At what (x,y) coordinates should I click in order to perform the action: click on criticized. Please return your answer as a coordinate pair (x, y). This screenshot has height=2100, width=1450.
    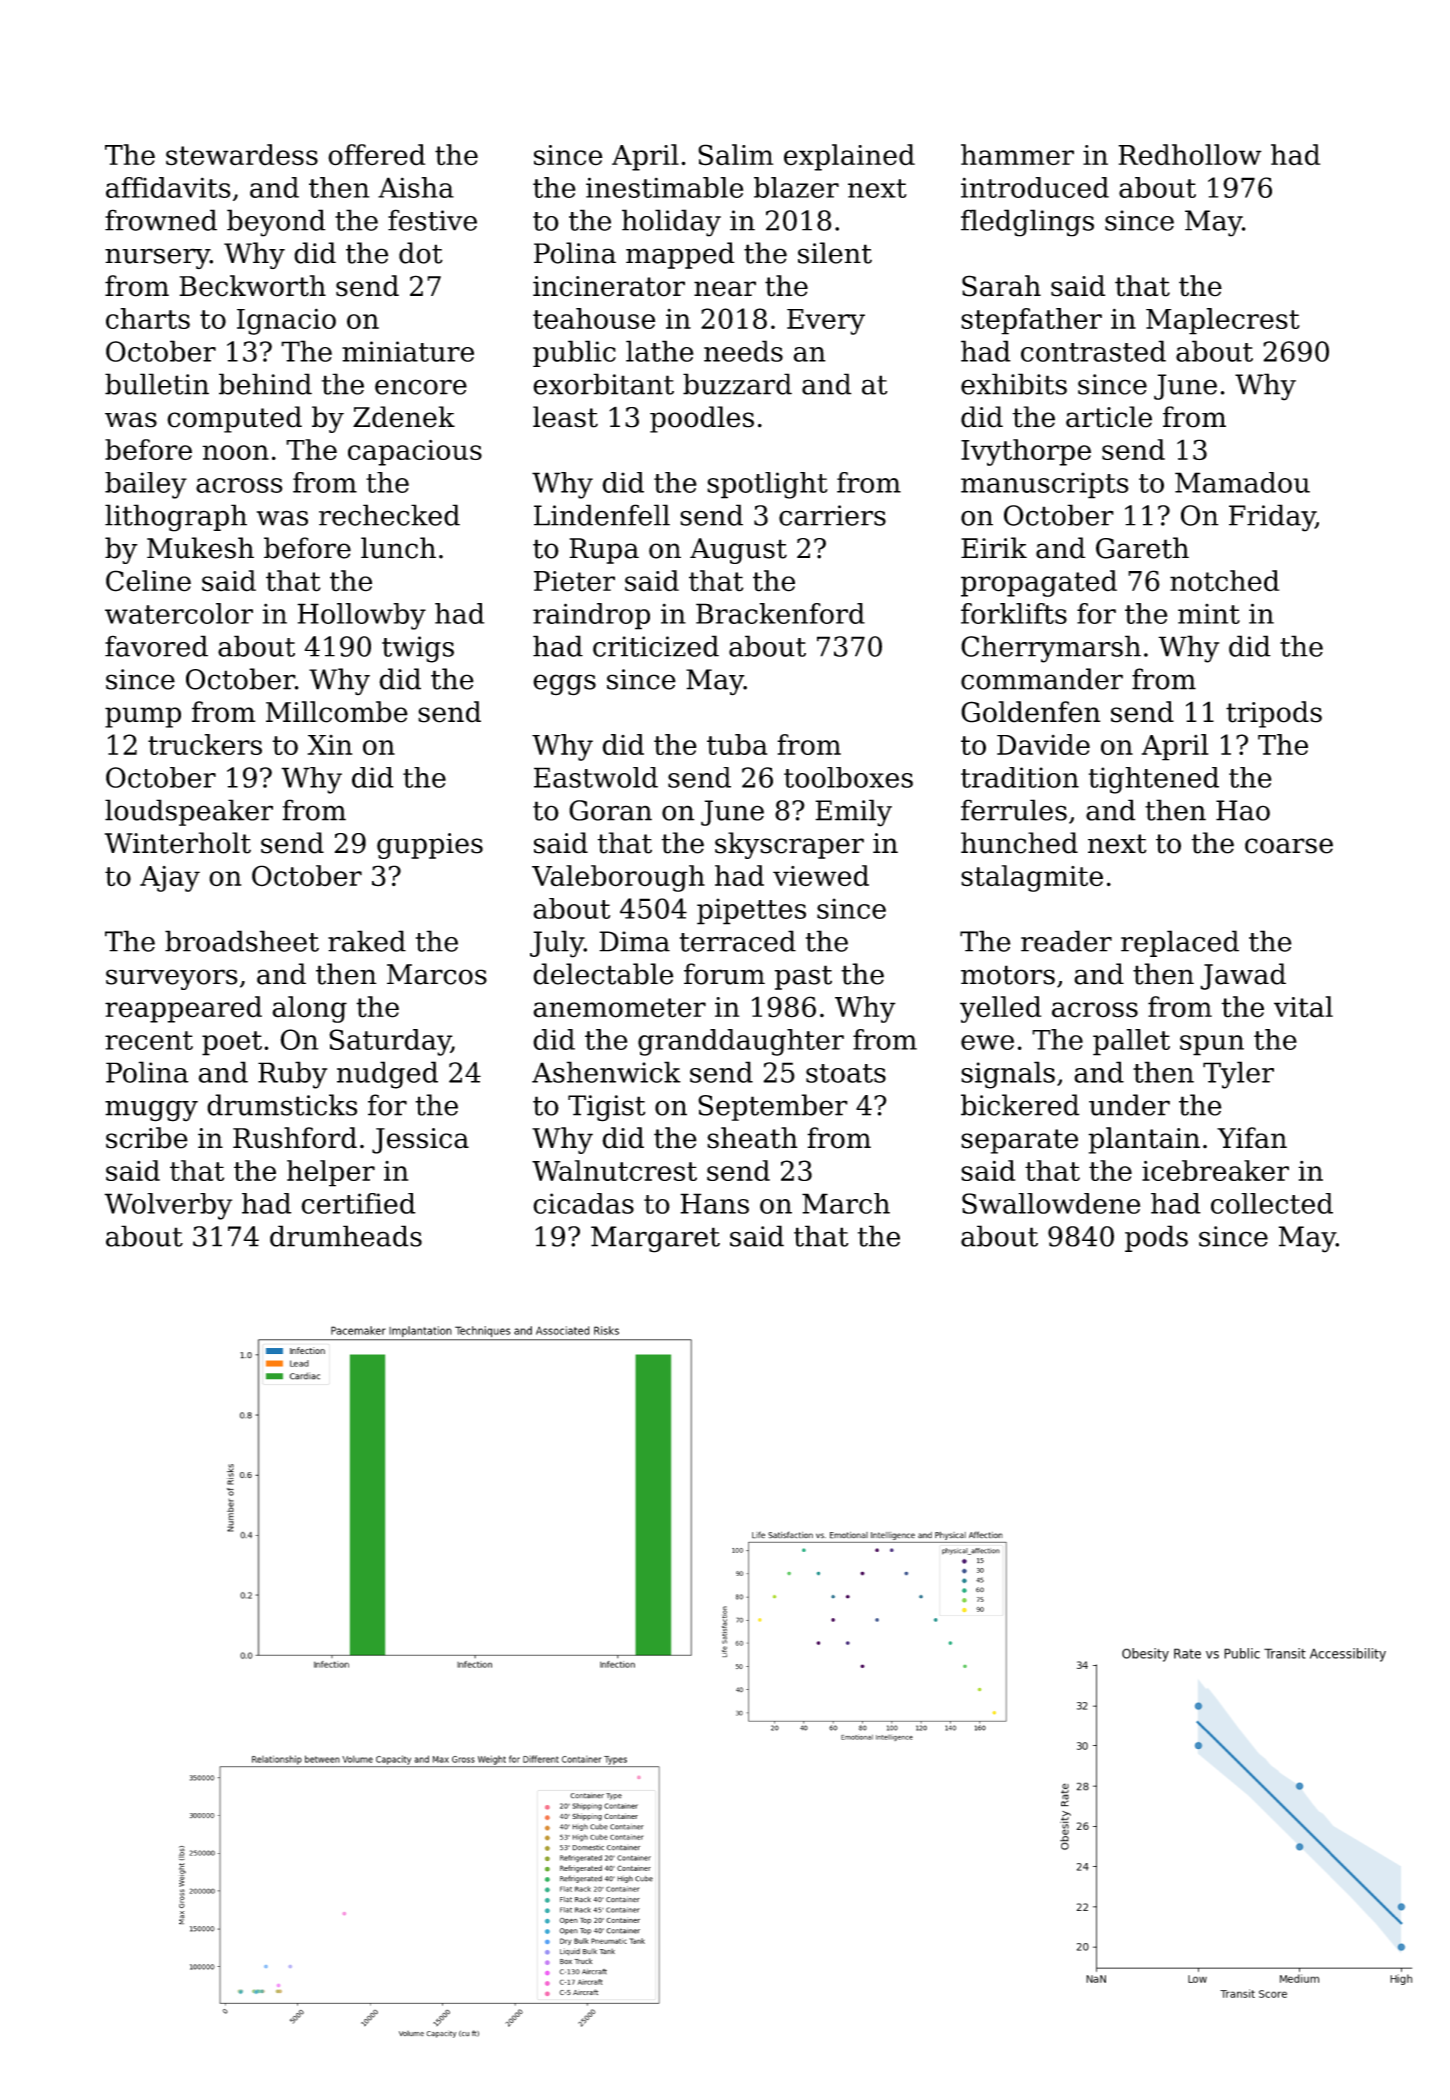
    Looking at the image, I should click on (656, 646).
